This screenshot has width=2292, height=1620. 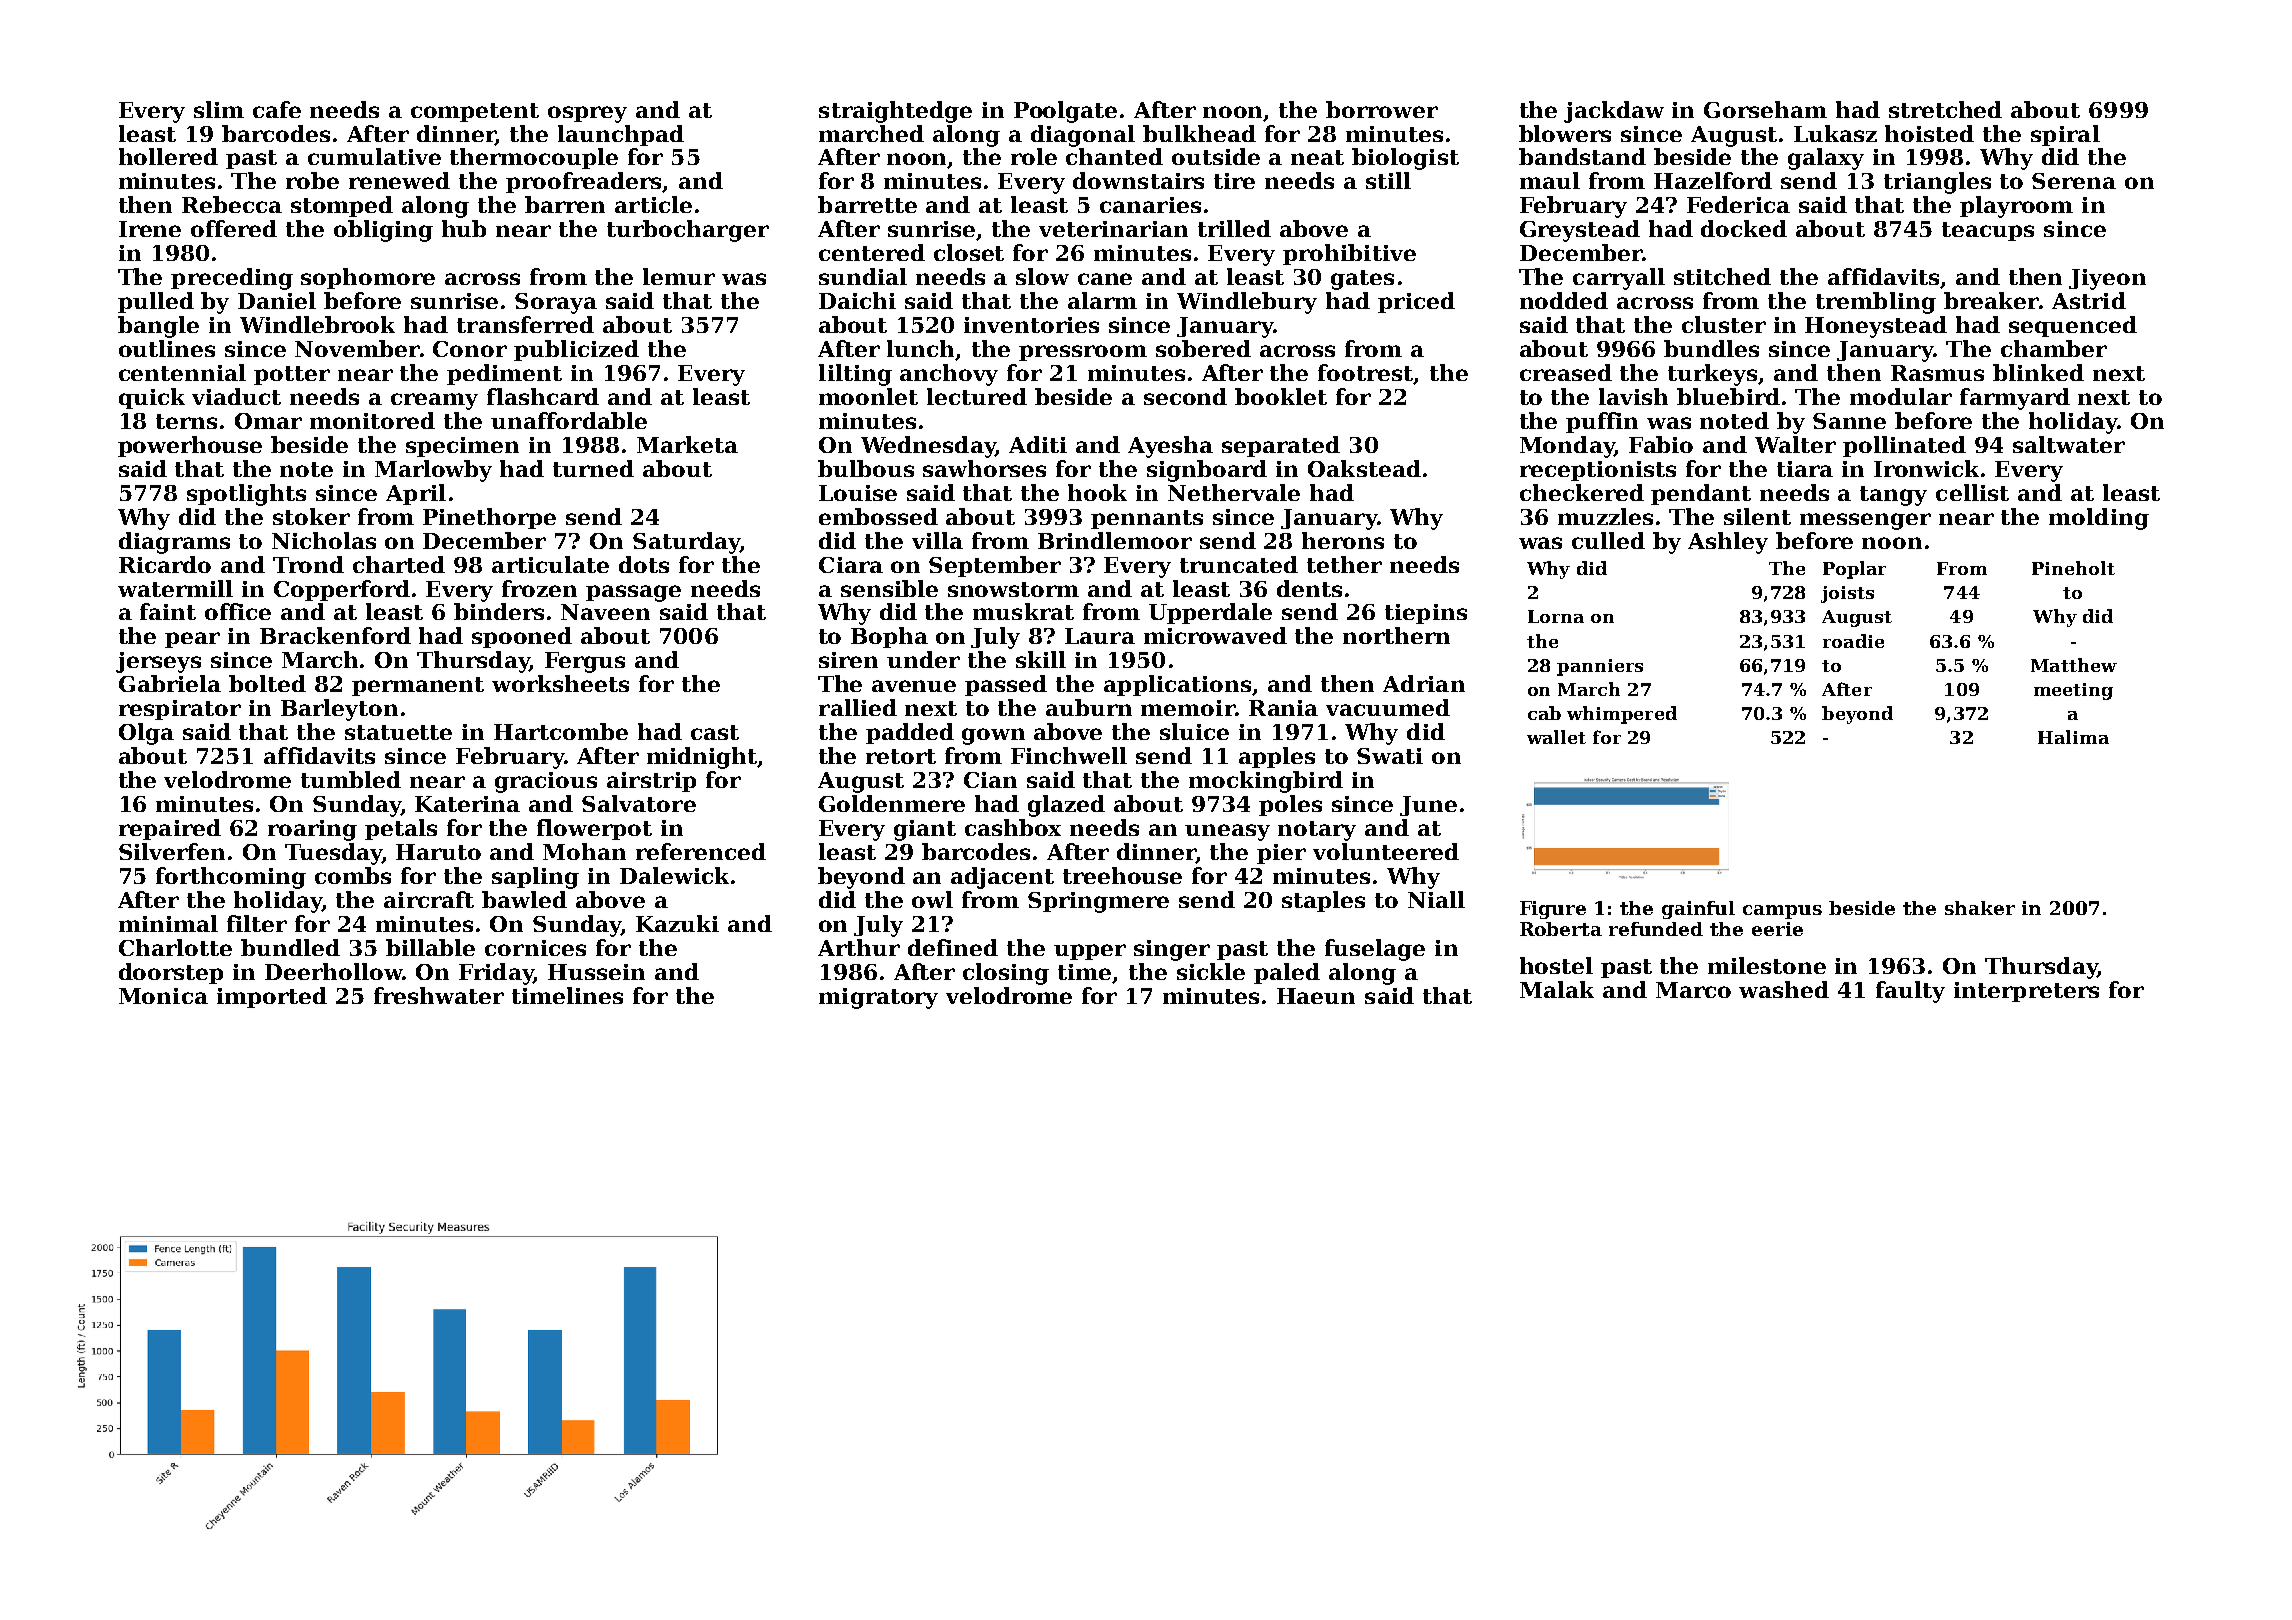 What do you see at coordinates (937, 540) in the screenshot?
I see `villa` at bounding box center [937, 540].
